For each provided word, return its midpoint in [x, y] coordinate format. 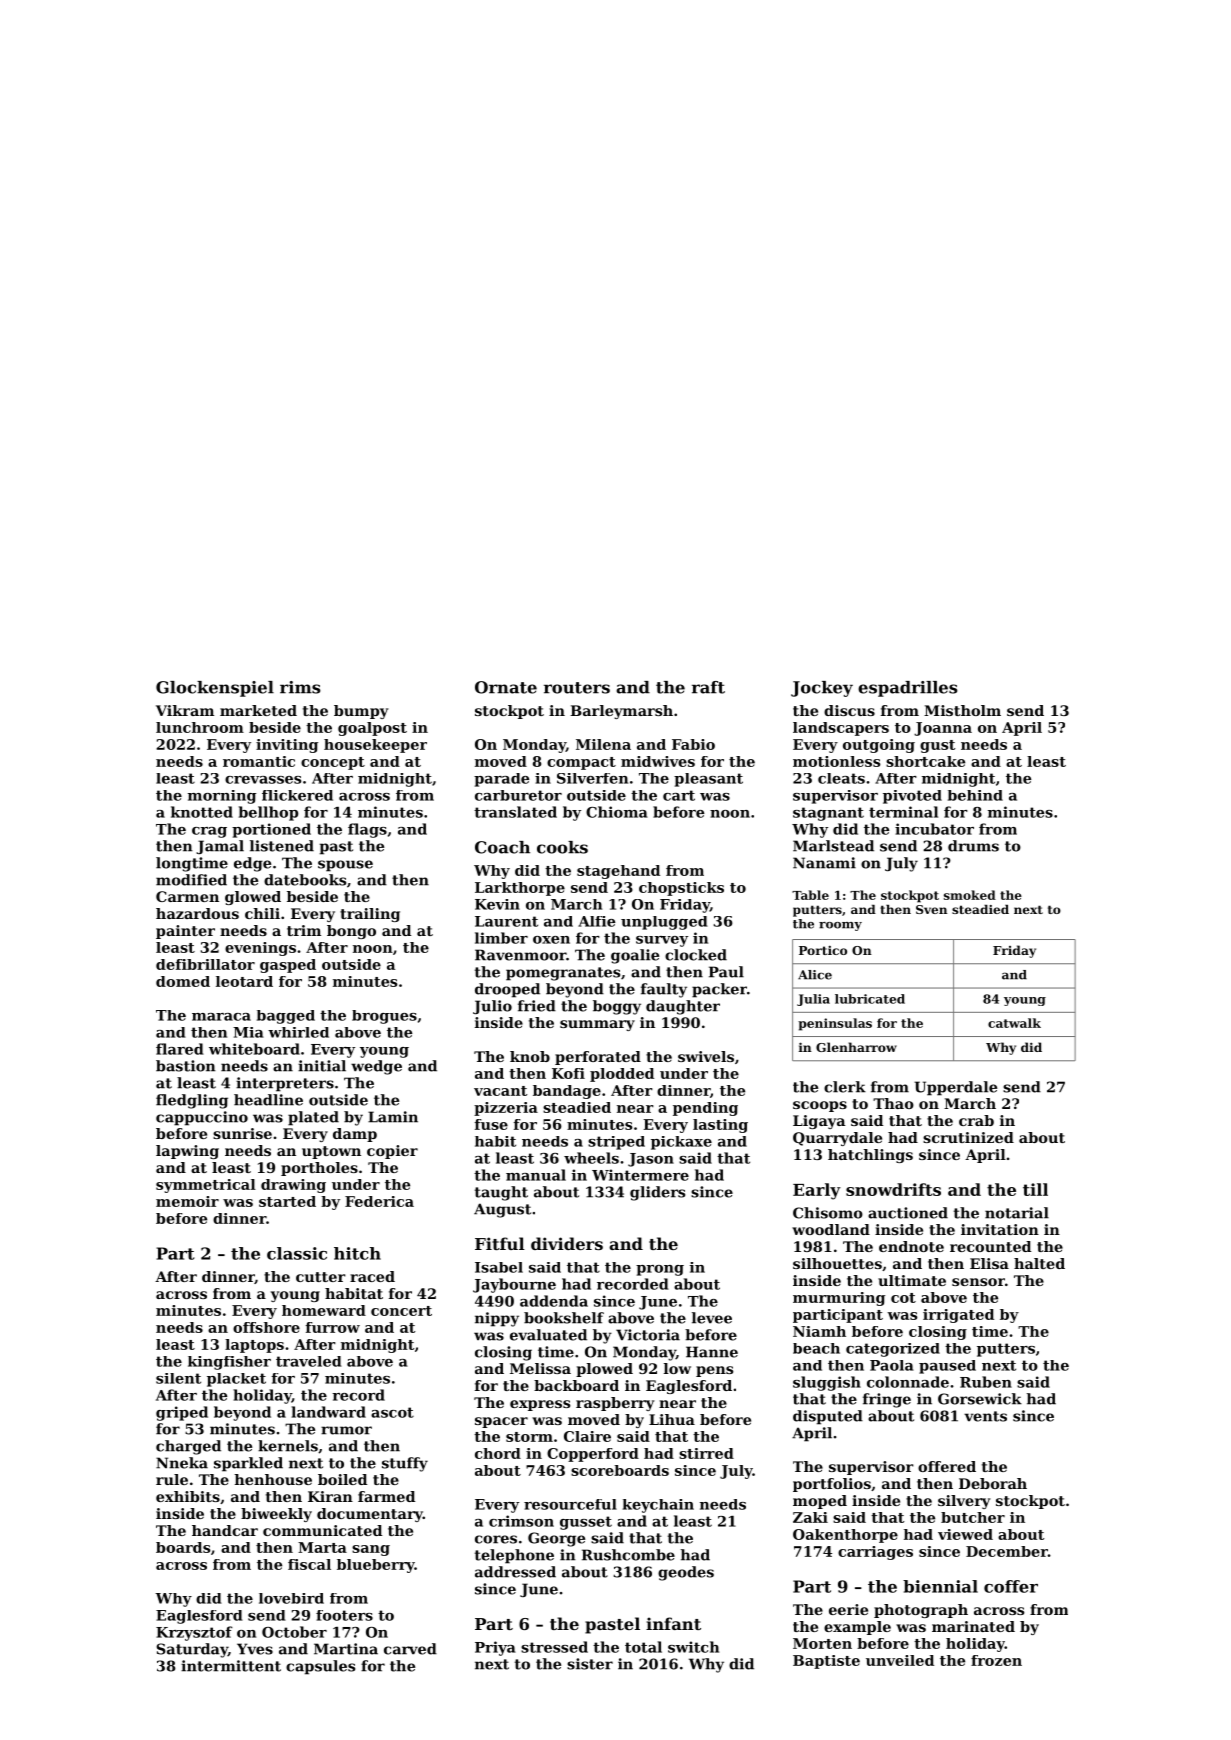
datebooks [305, 880]
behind [975, 795]
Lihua [672, 1419]
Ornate [506, 687]
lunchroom [200, 727]
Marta [322, 1547]
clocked [696, 955]
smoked [970, 895]
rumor [346, 1430]
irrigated [958, 1316]
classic [297, 1253]
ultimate [912, 1280]
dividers [567, 1243]
